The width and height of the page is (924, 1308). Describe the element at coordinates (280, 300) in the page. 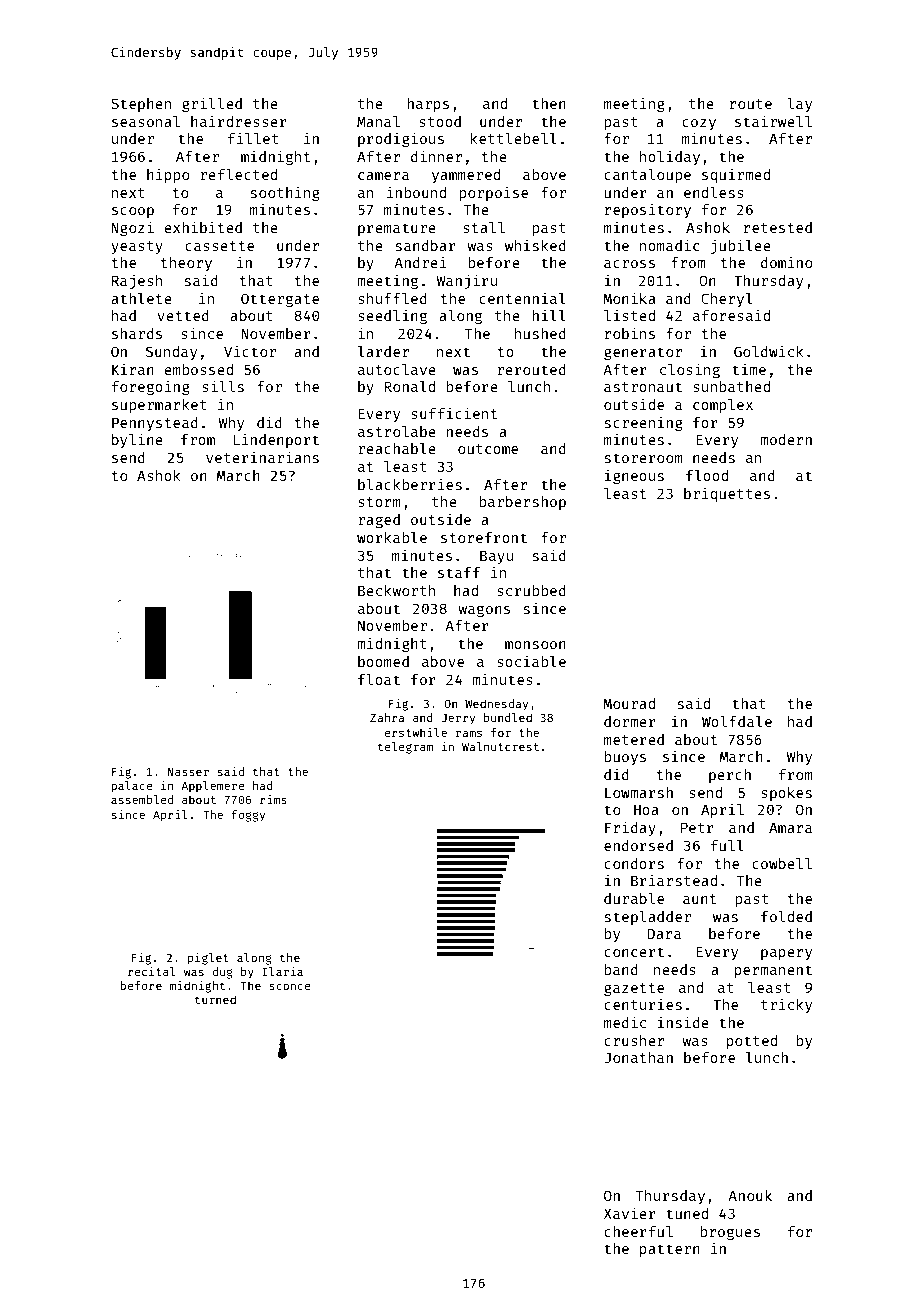

I see `Ottergate` at that location.
